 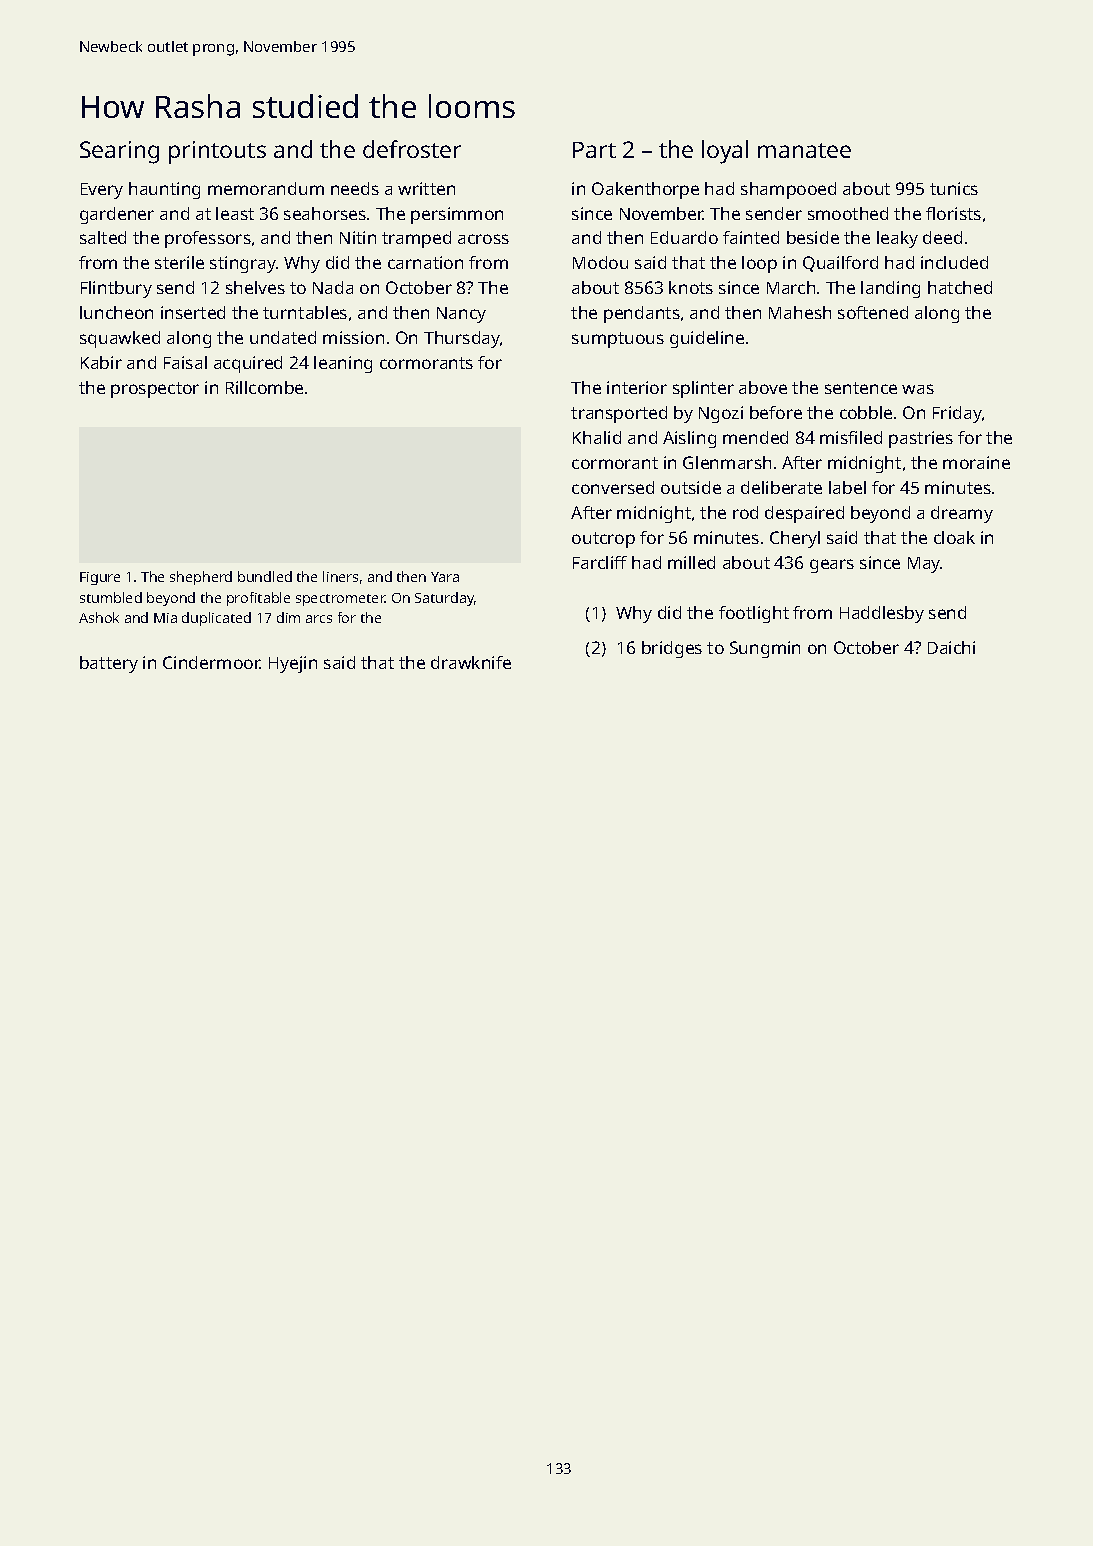 I want to click on Daichi, so click(x=951, y=647).
